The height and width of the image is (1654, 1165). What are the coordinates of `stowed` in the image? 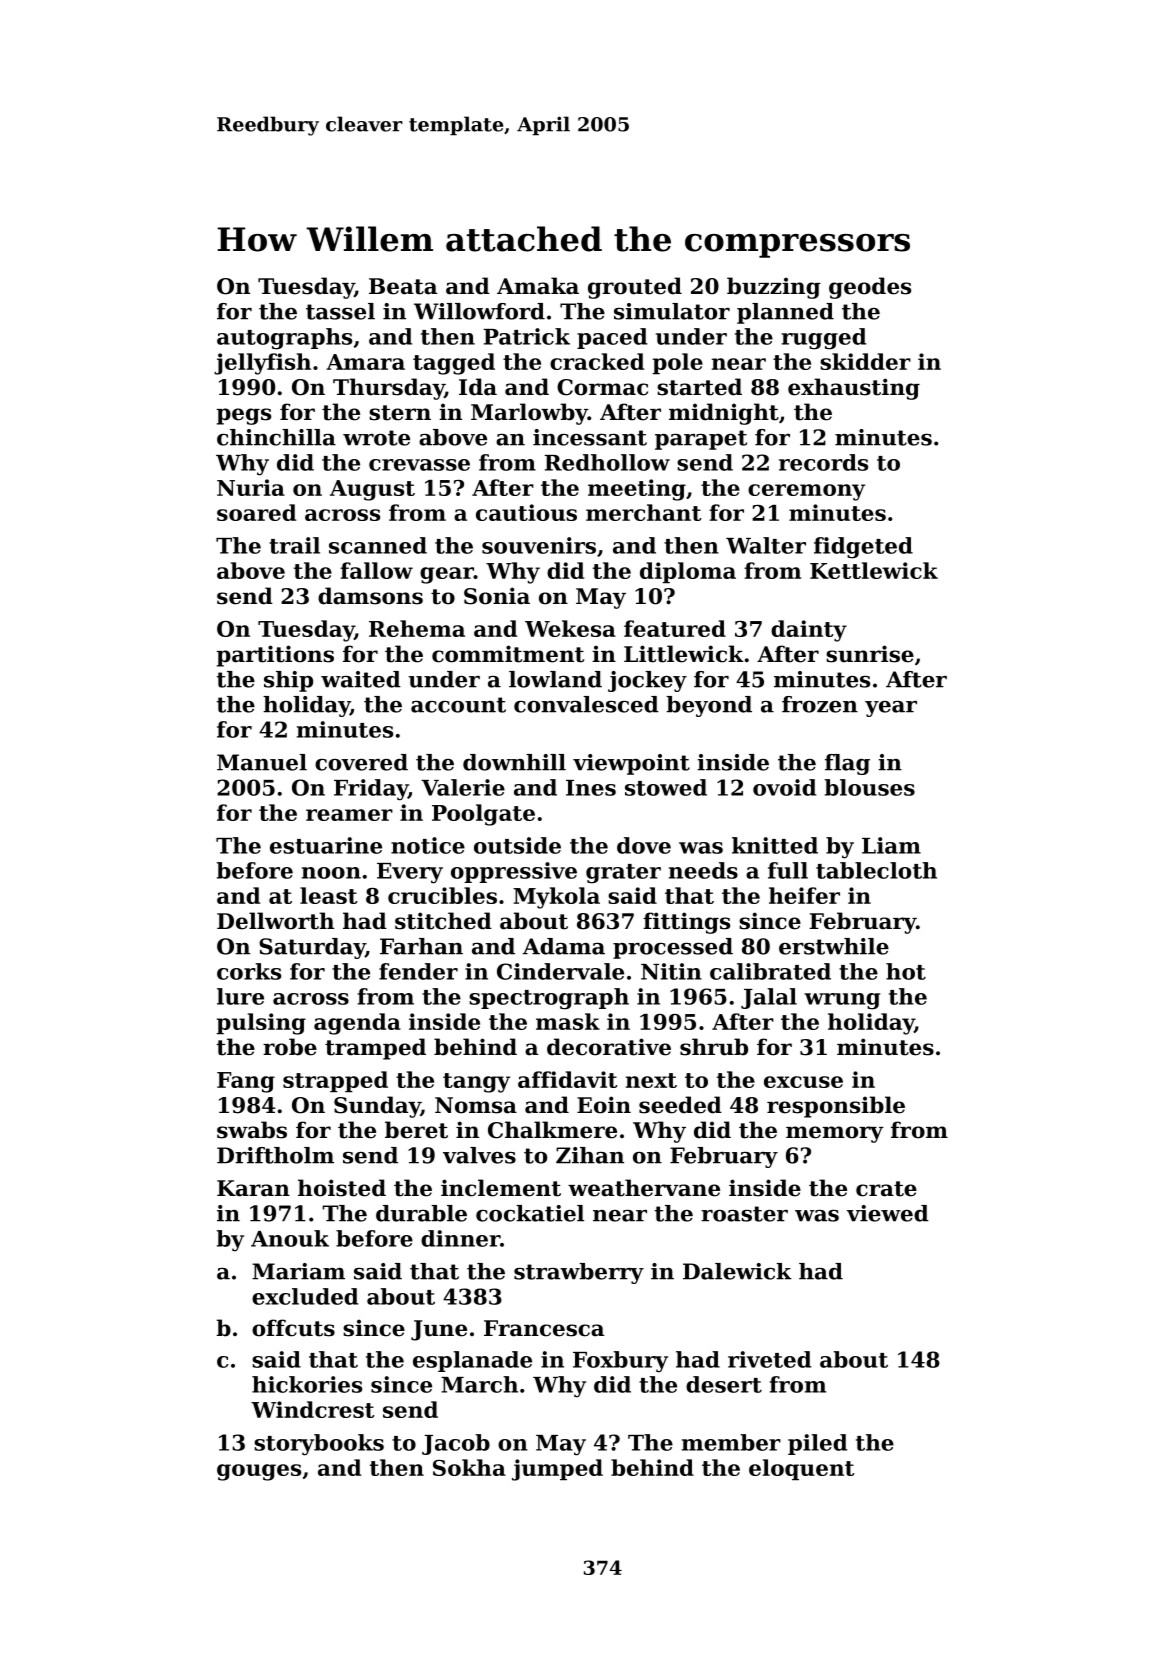 It's located at (666, 787).
